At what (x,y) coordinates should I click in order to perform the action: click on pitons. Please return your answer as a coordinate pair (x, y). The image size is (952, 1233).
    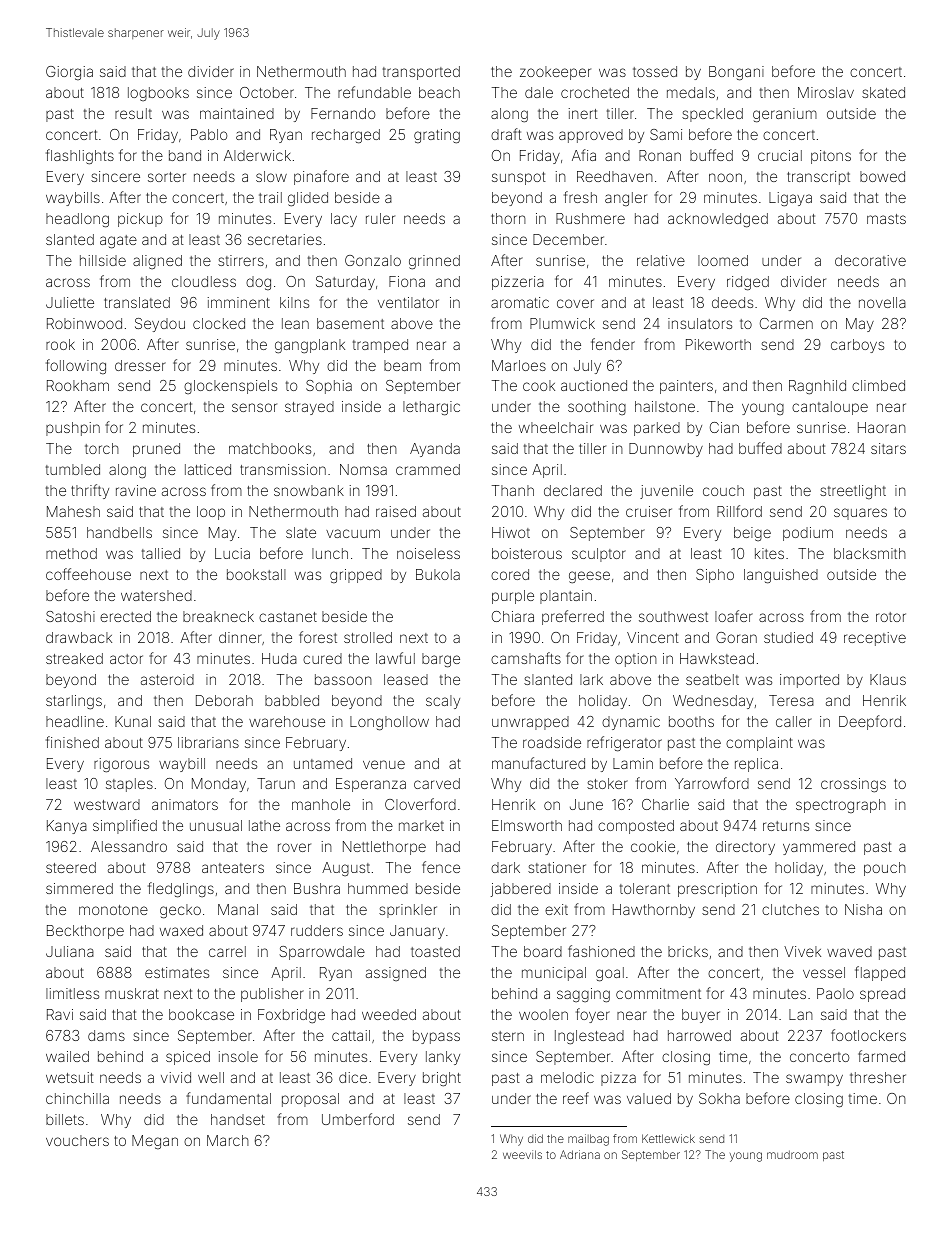
    Looking at the image, I should click on (831, 157).
